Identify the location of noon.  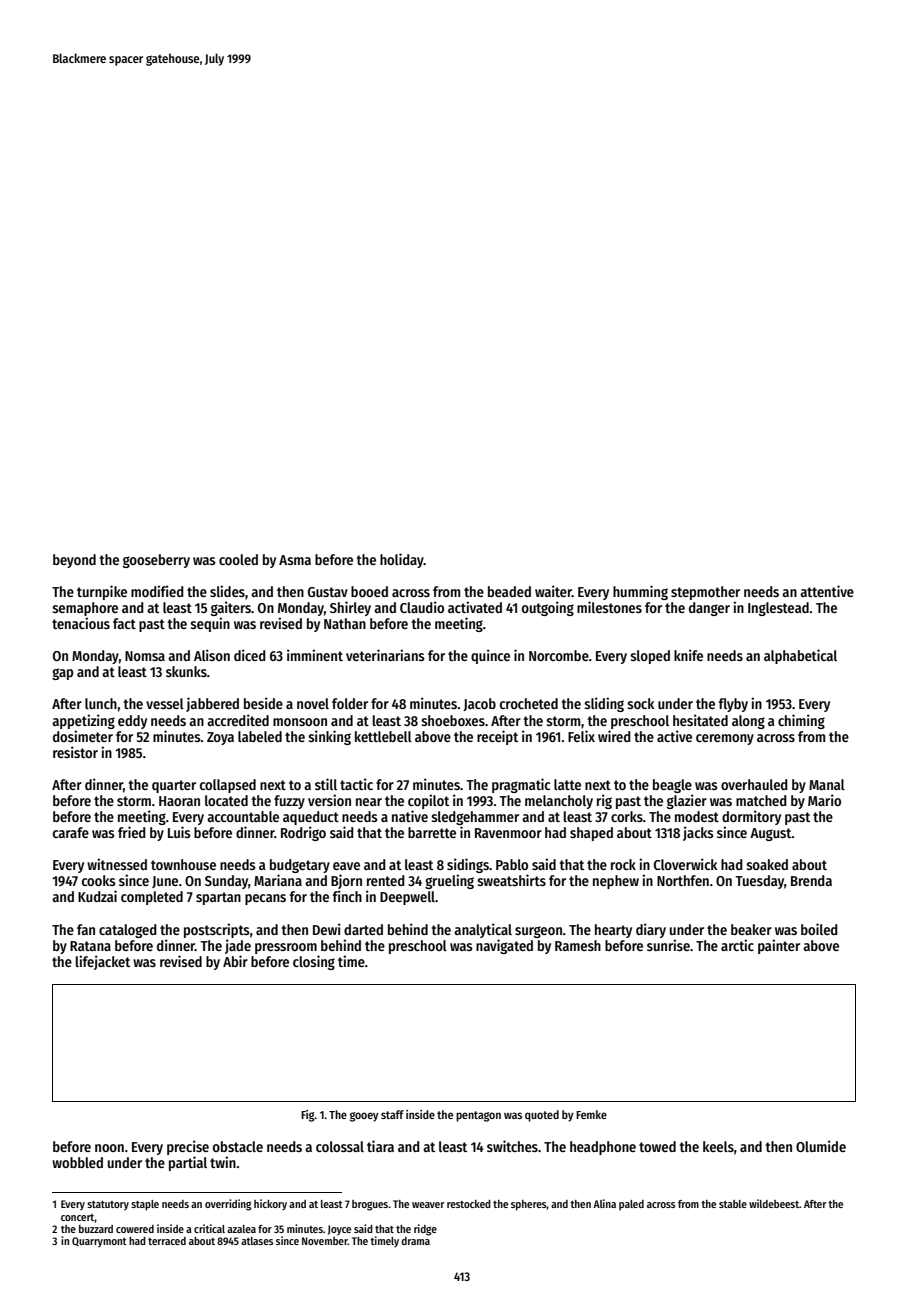
(109, 1148).
